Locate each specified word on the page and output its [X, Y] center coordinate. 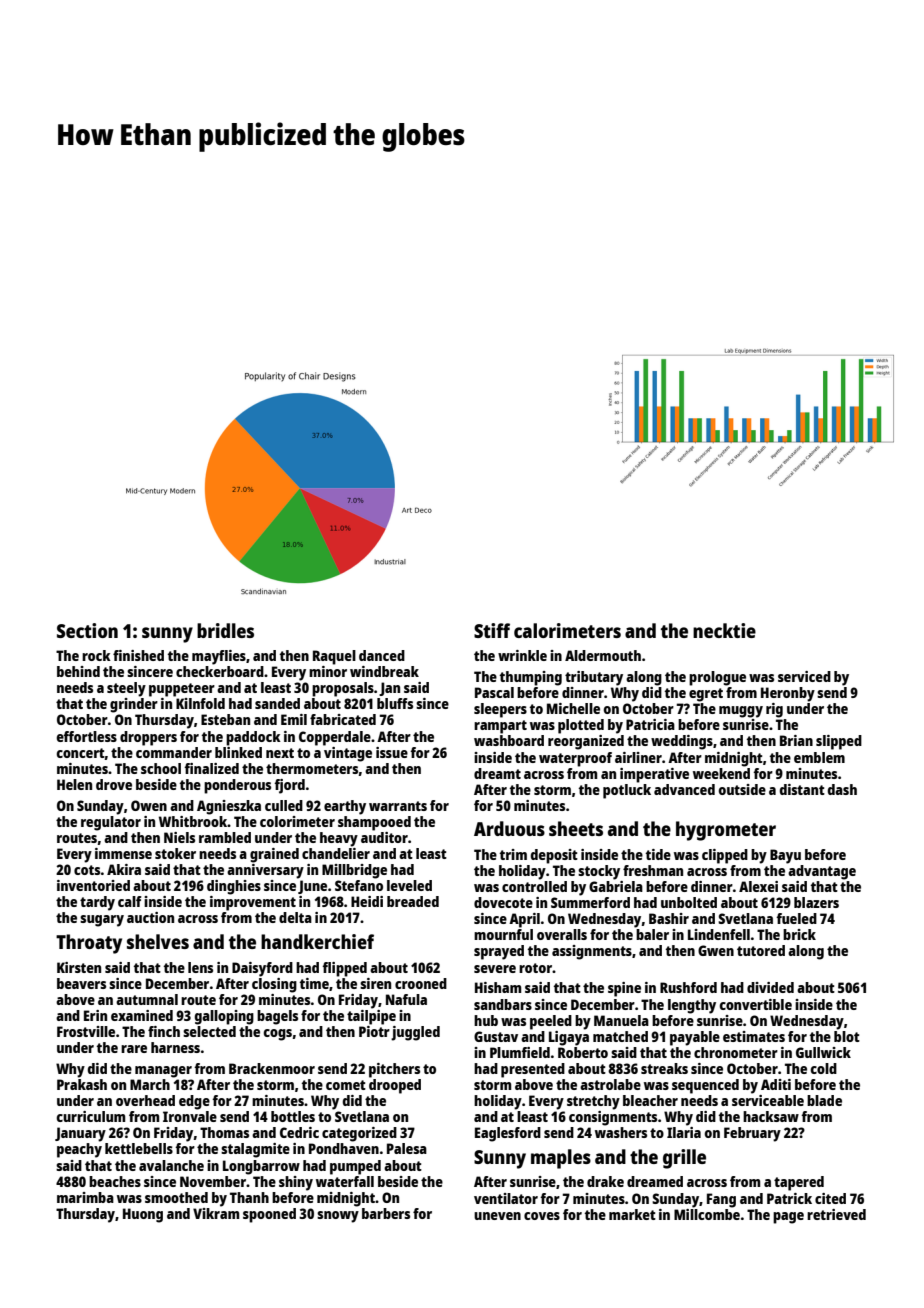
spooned [269, 1215]
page [788, 1218]
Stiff [492, 630]
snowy [338, 1217]
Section [87, 630]
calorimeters [567, 630]
